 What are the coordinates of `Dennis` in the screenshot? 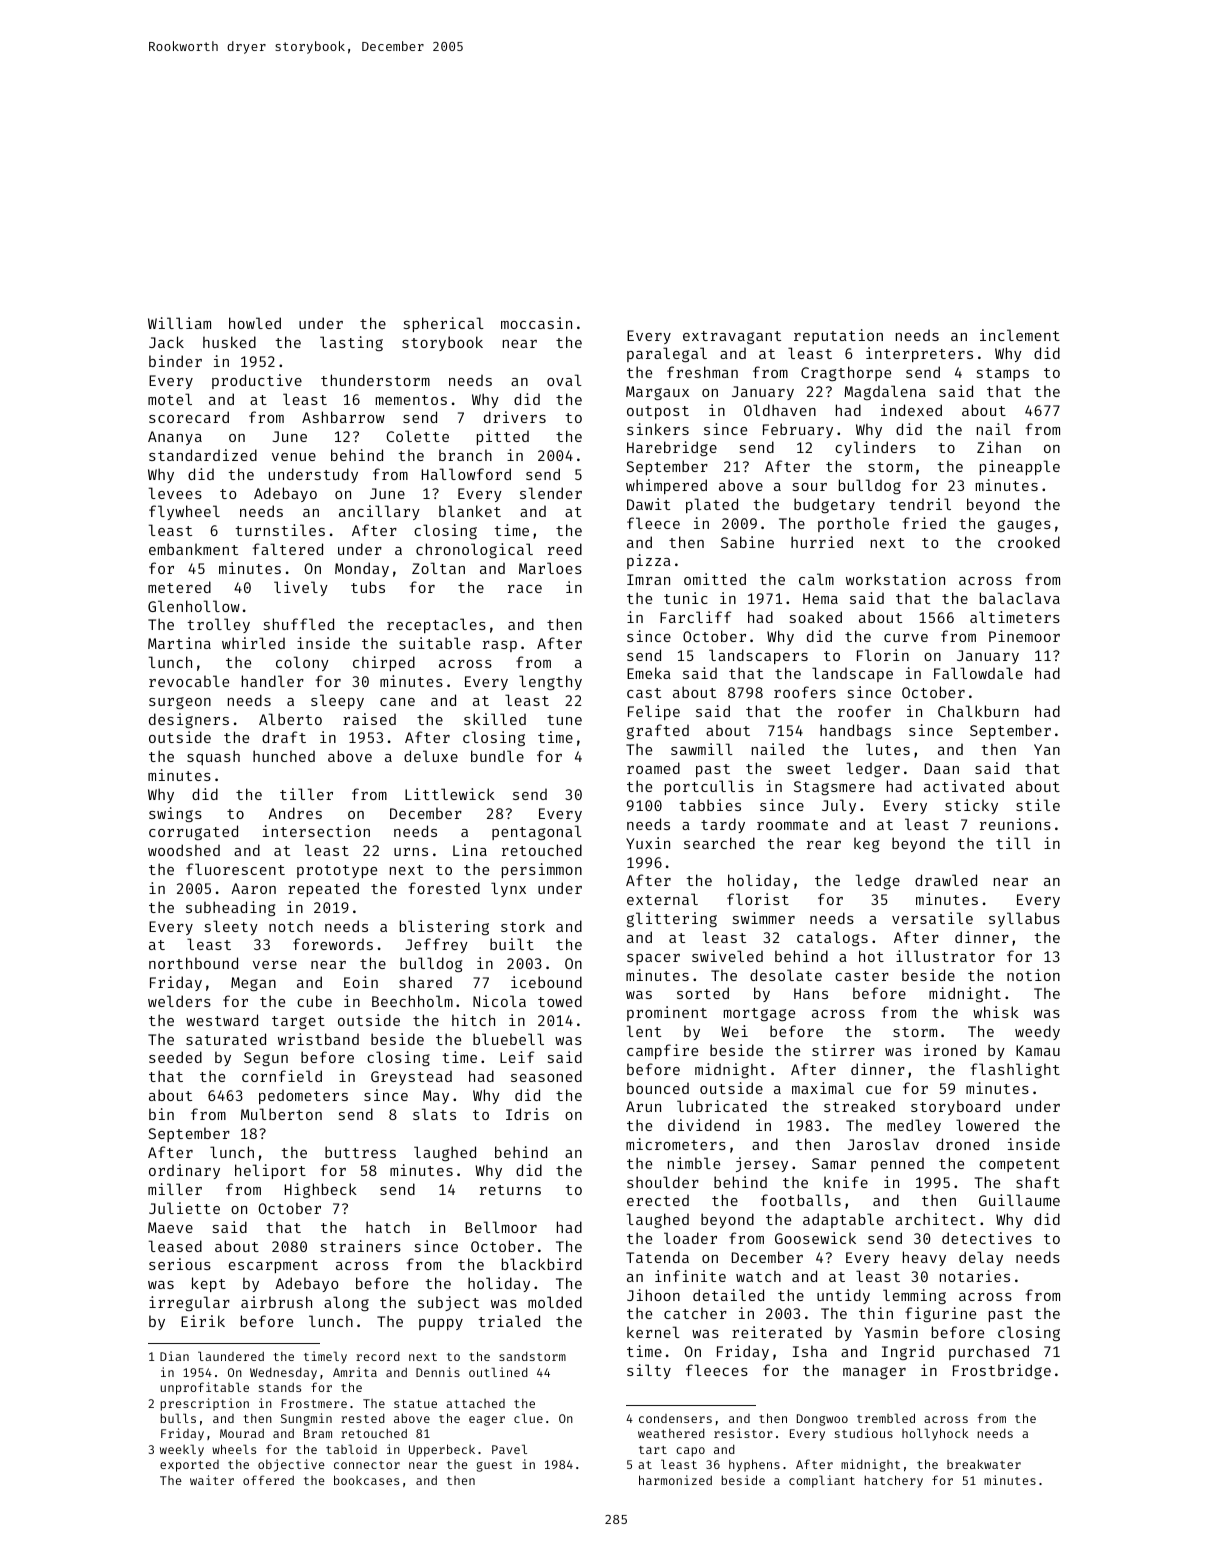 It's located at (438, 1372).
